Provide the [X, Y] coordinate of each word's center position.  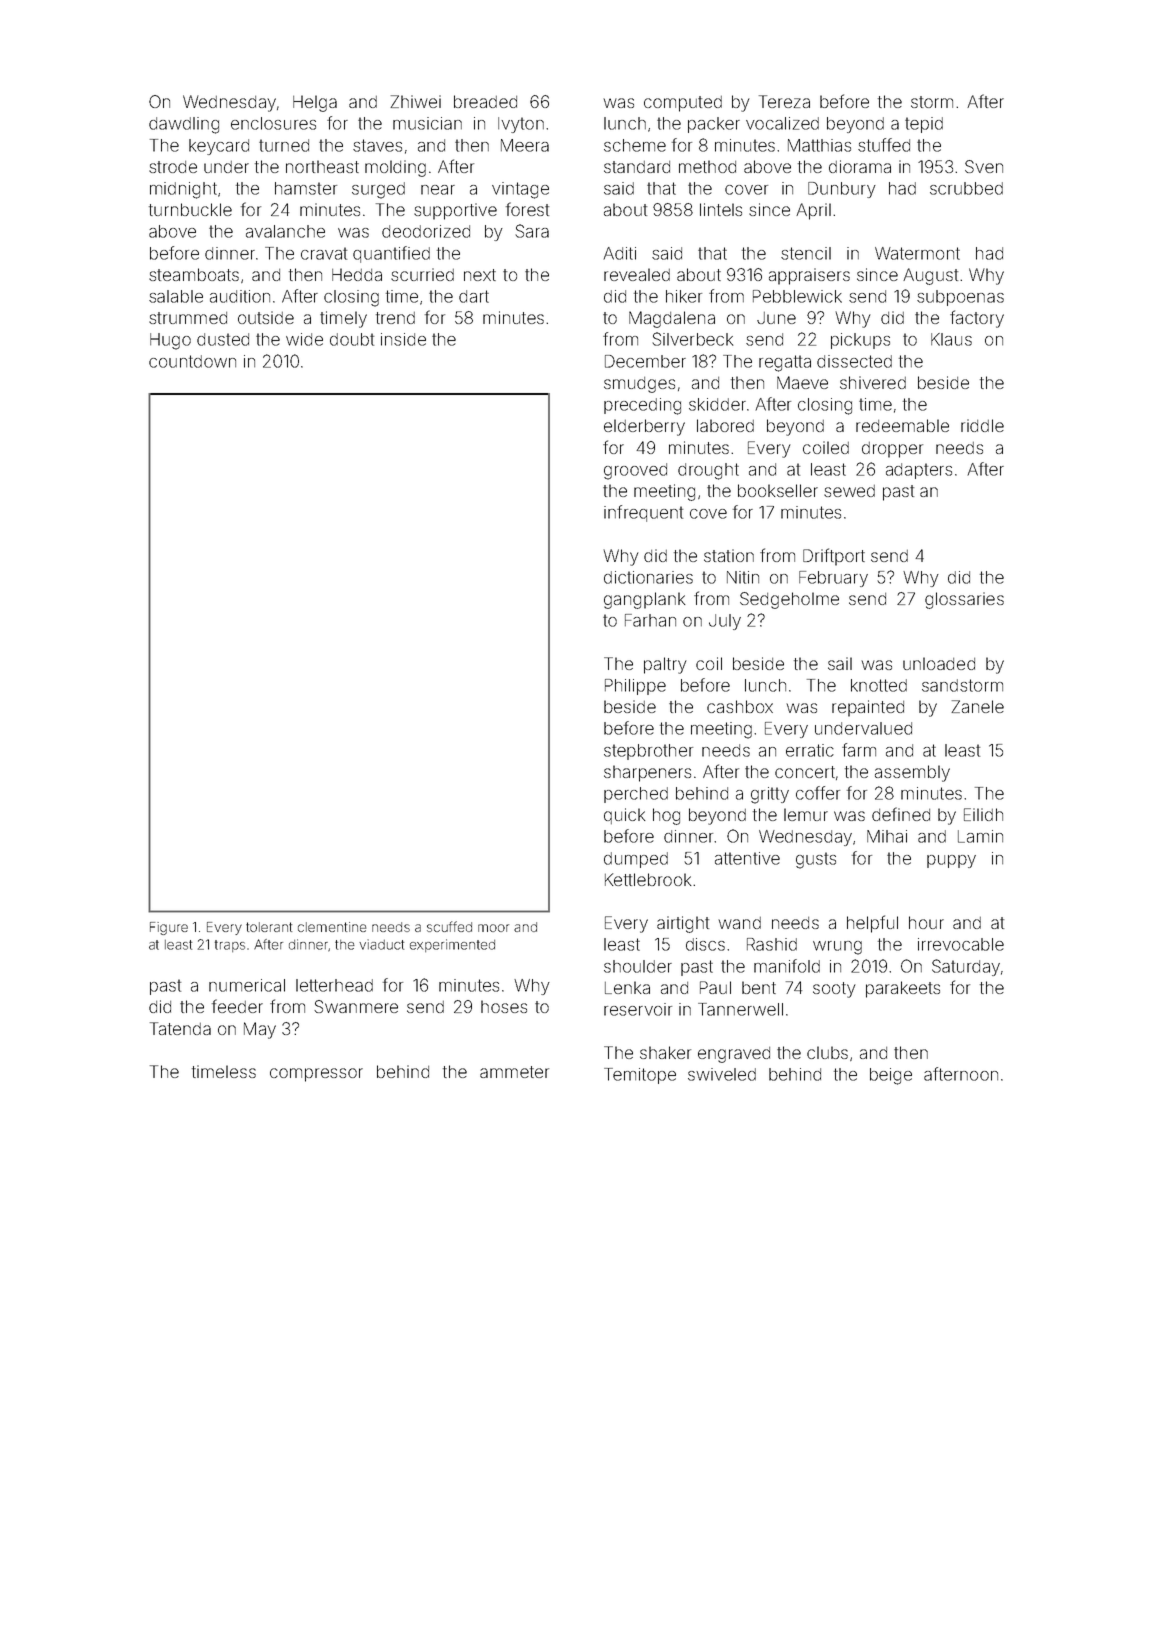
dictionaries [648, 577]
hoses [504, 1006]
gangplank [645, 600]
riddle [982, 425]
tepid [924, 125]
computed [683, 104]
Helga [315, 103]
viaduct [381, 944]
